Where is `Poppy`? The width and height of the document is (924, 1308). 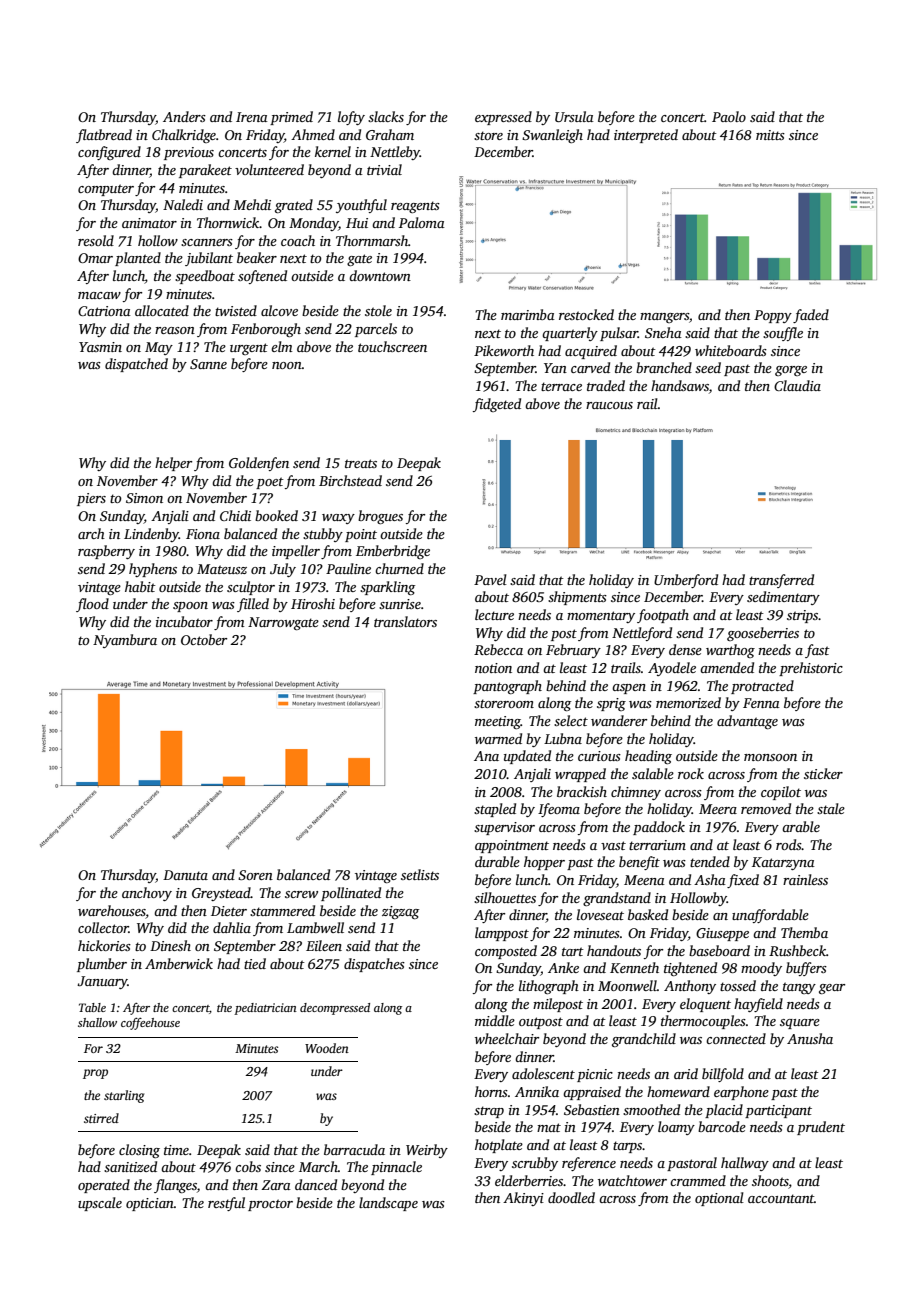
Poppy is located at coordinates (773, 316).
